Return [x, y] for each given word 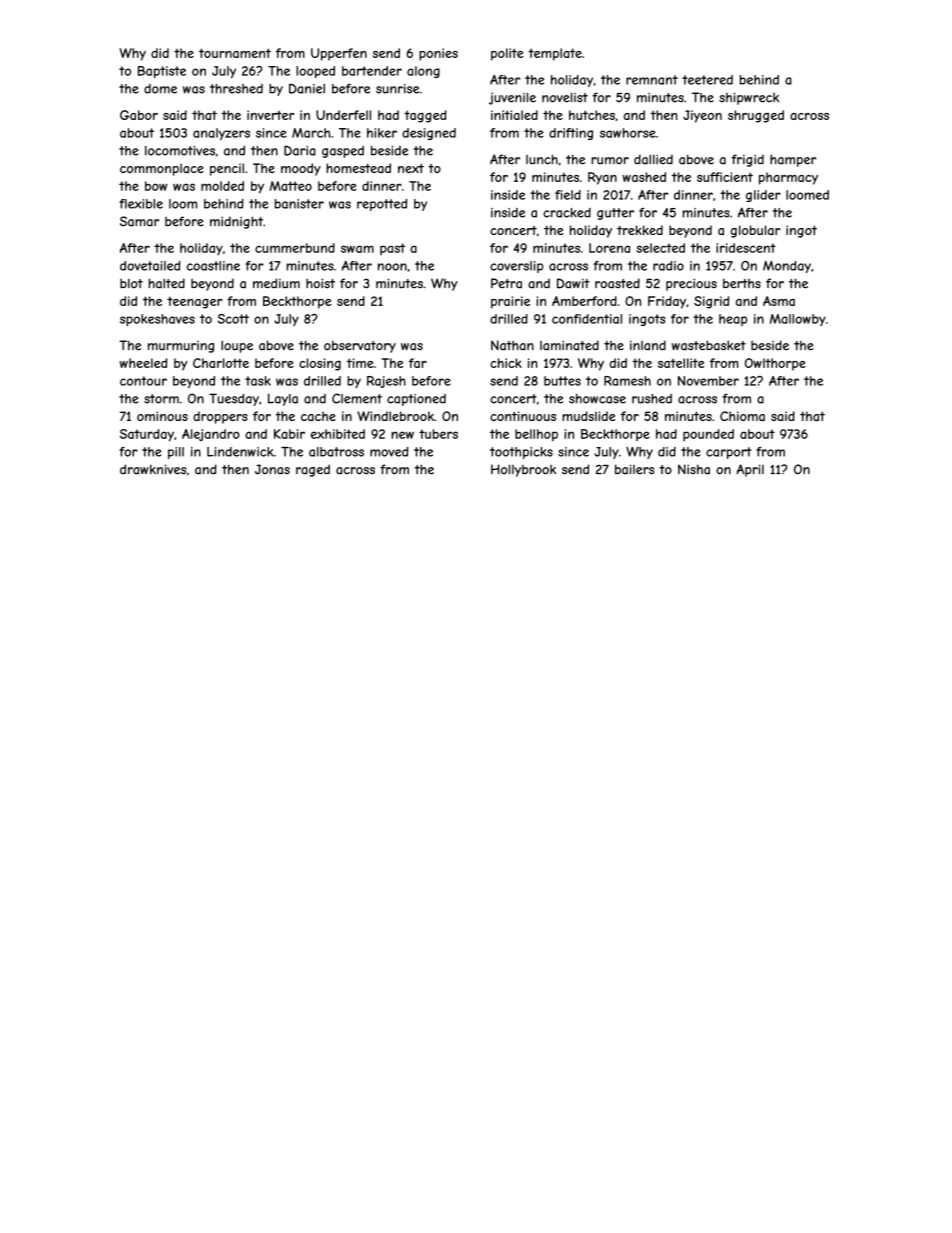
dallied [653, 159]
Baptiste [162, 72]
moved [389, 452]
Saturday [147, 435]
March [311, 133]
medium [276, 283]
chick [506, 363]
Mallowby [798, 320]
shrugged [756, 116]
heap [733, 320]
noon [392, 267]
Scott [233, 319]
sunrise [397, 89]
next [411, 168]
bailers [634, 469]
